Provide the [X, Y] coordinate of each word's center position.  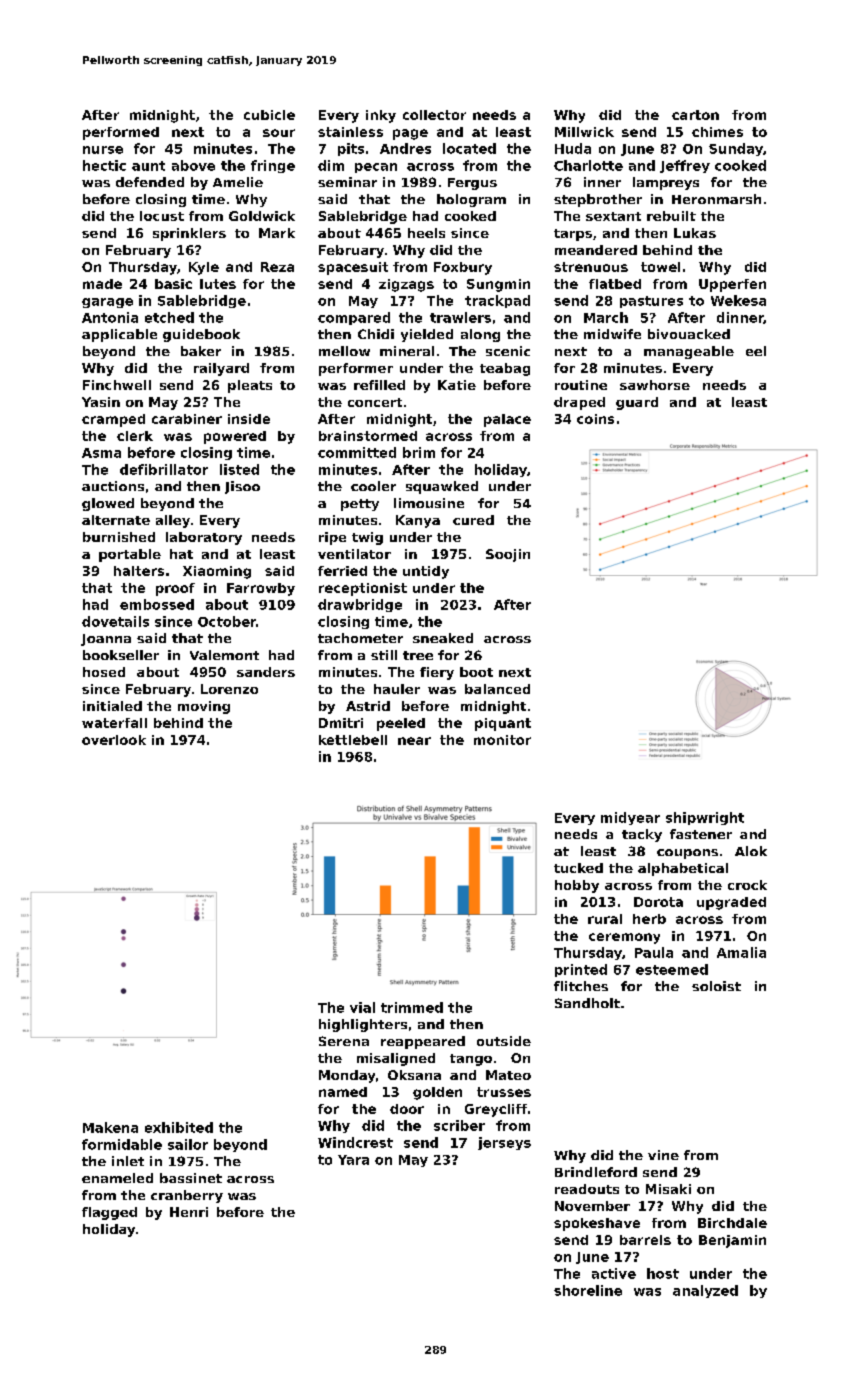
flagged [109, 1213]
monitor [502, 740]
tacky [642, 835]
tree [418, 655]
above [193, 165]
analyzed [705, 1291]
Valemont [224, 655]
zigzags [406, 285]
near [414, 741]
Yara [353, 1160]
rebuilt [671, 216]
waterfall [114, 723]
